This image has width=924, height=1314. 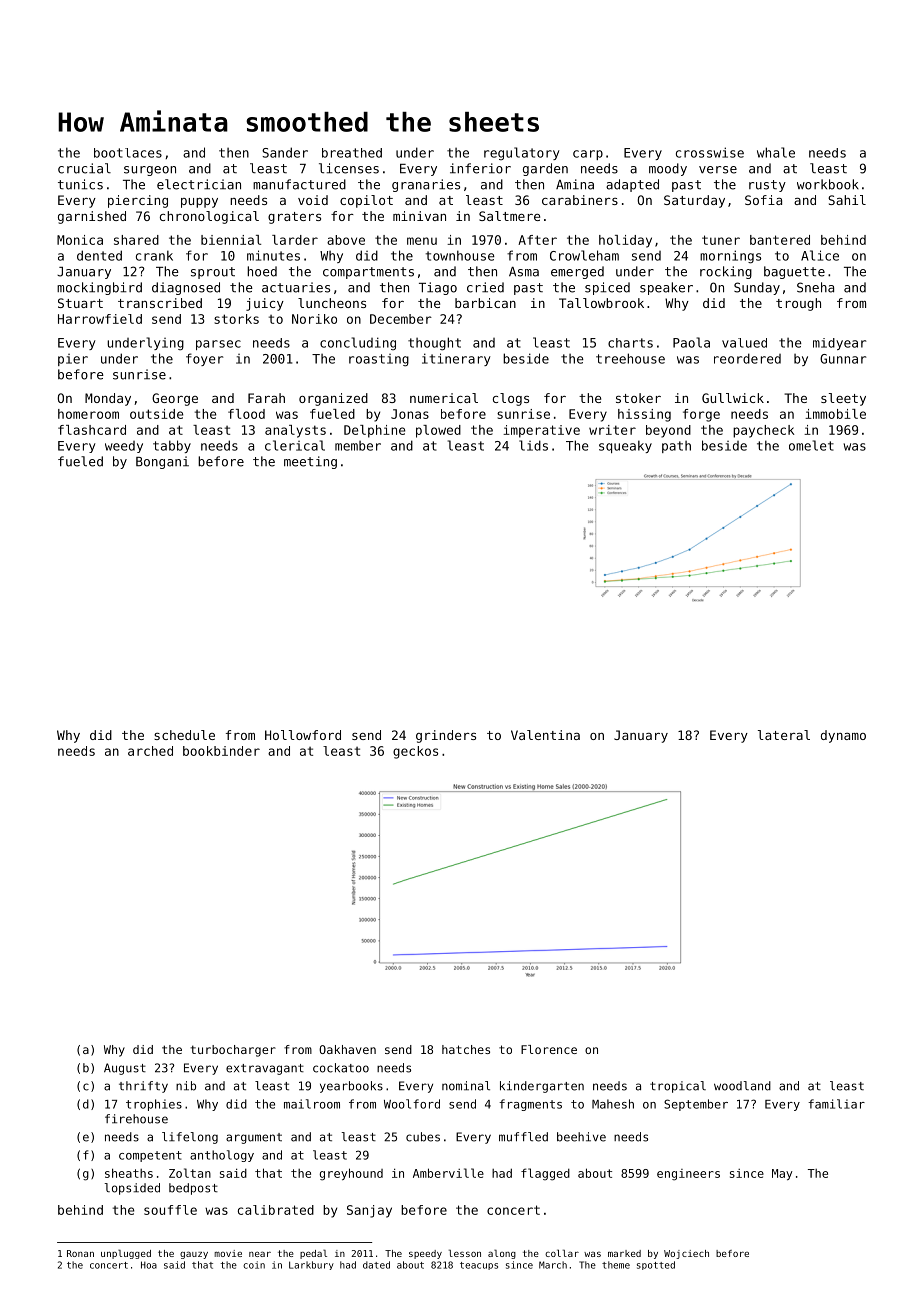 I want to click on path, so click(x=676, y=447).
